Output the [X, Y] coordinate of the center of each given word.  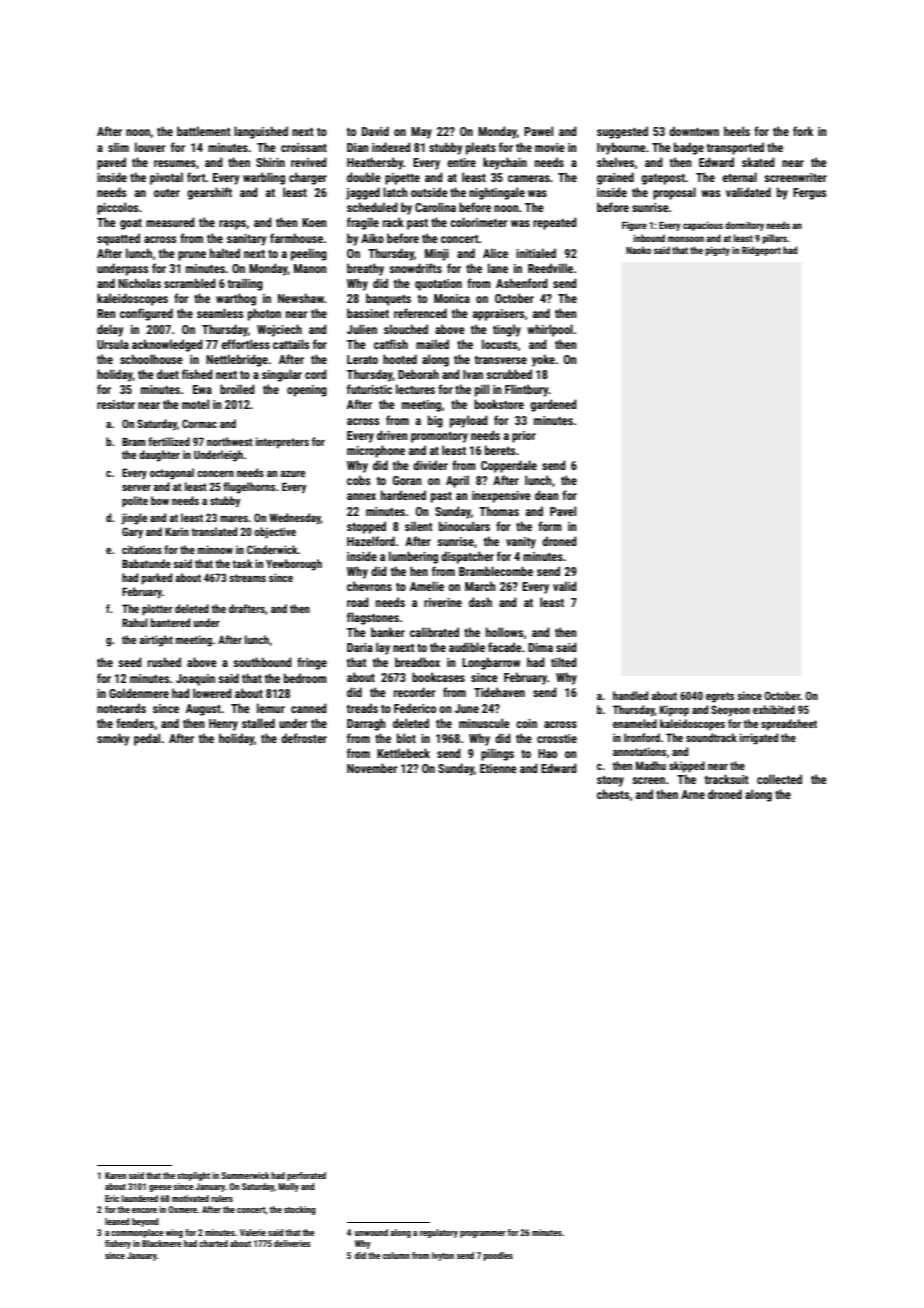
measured [170, 222]
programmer [483, 1234]
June [467, 708]
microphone [376, 451]
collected [779, 779]
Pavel [563, 511]
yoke [543, 360]
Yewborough [294, 565]
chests [613, 794]
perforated [306, 1176]
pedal [147, 739]
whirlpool [550, 330]
